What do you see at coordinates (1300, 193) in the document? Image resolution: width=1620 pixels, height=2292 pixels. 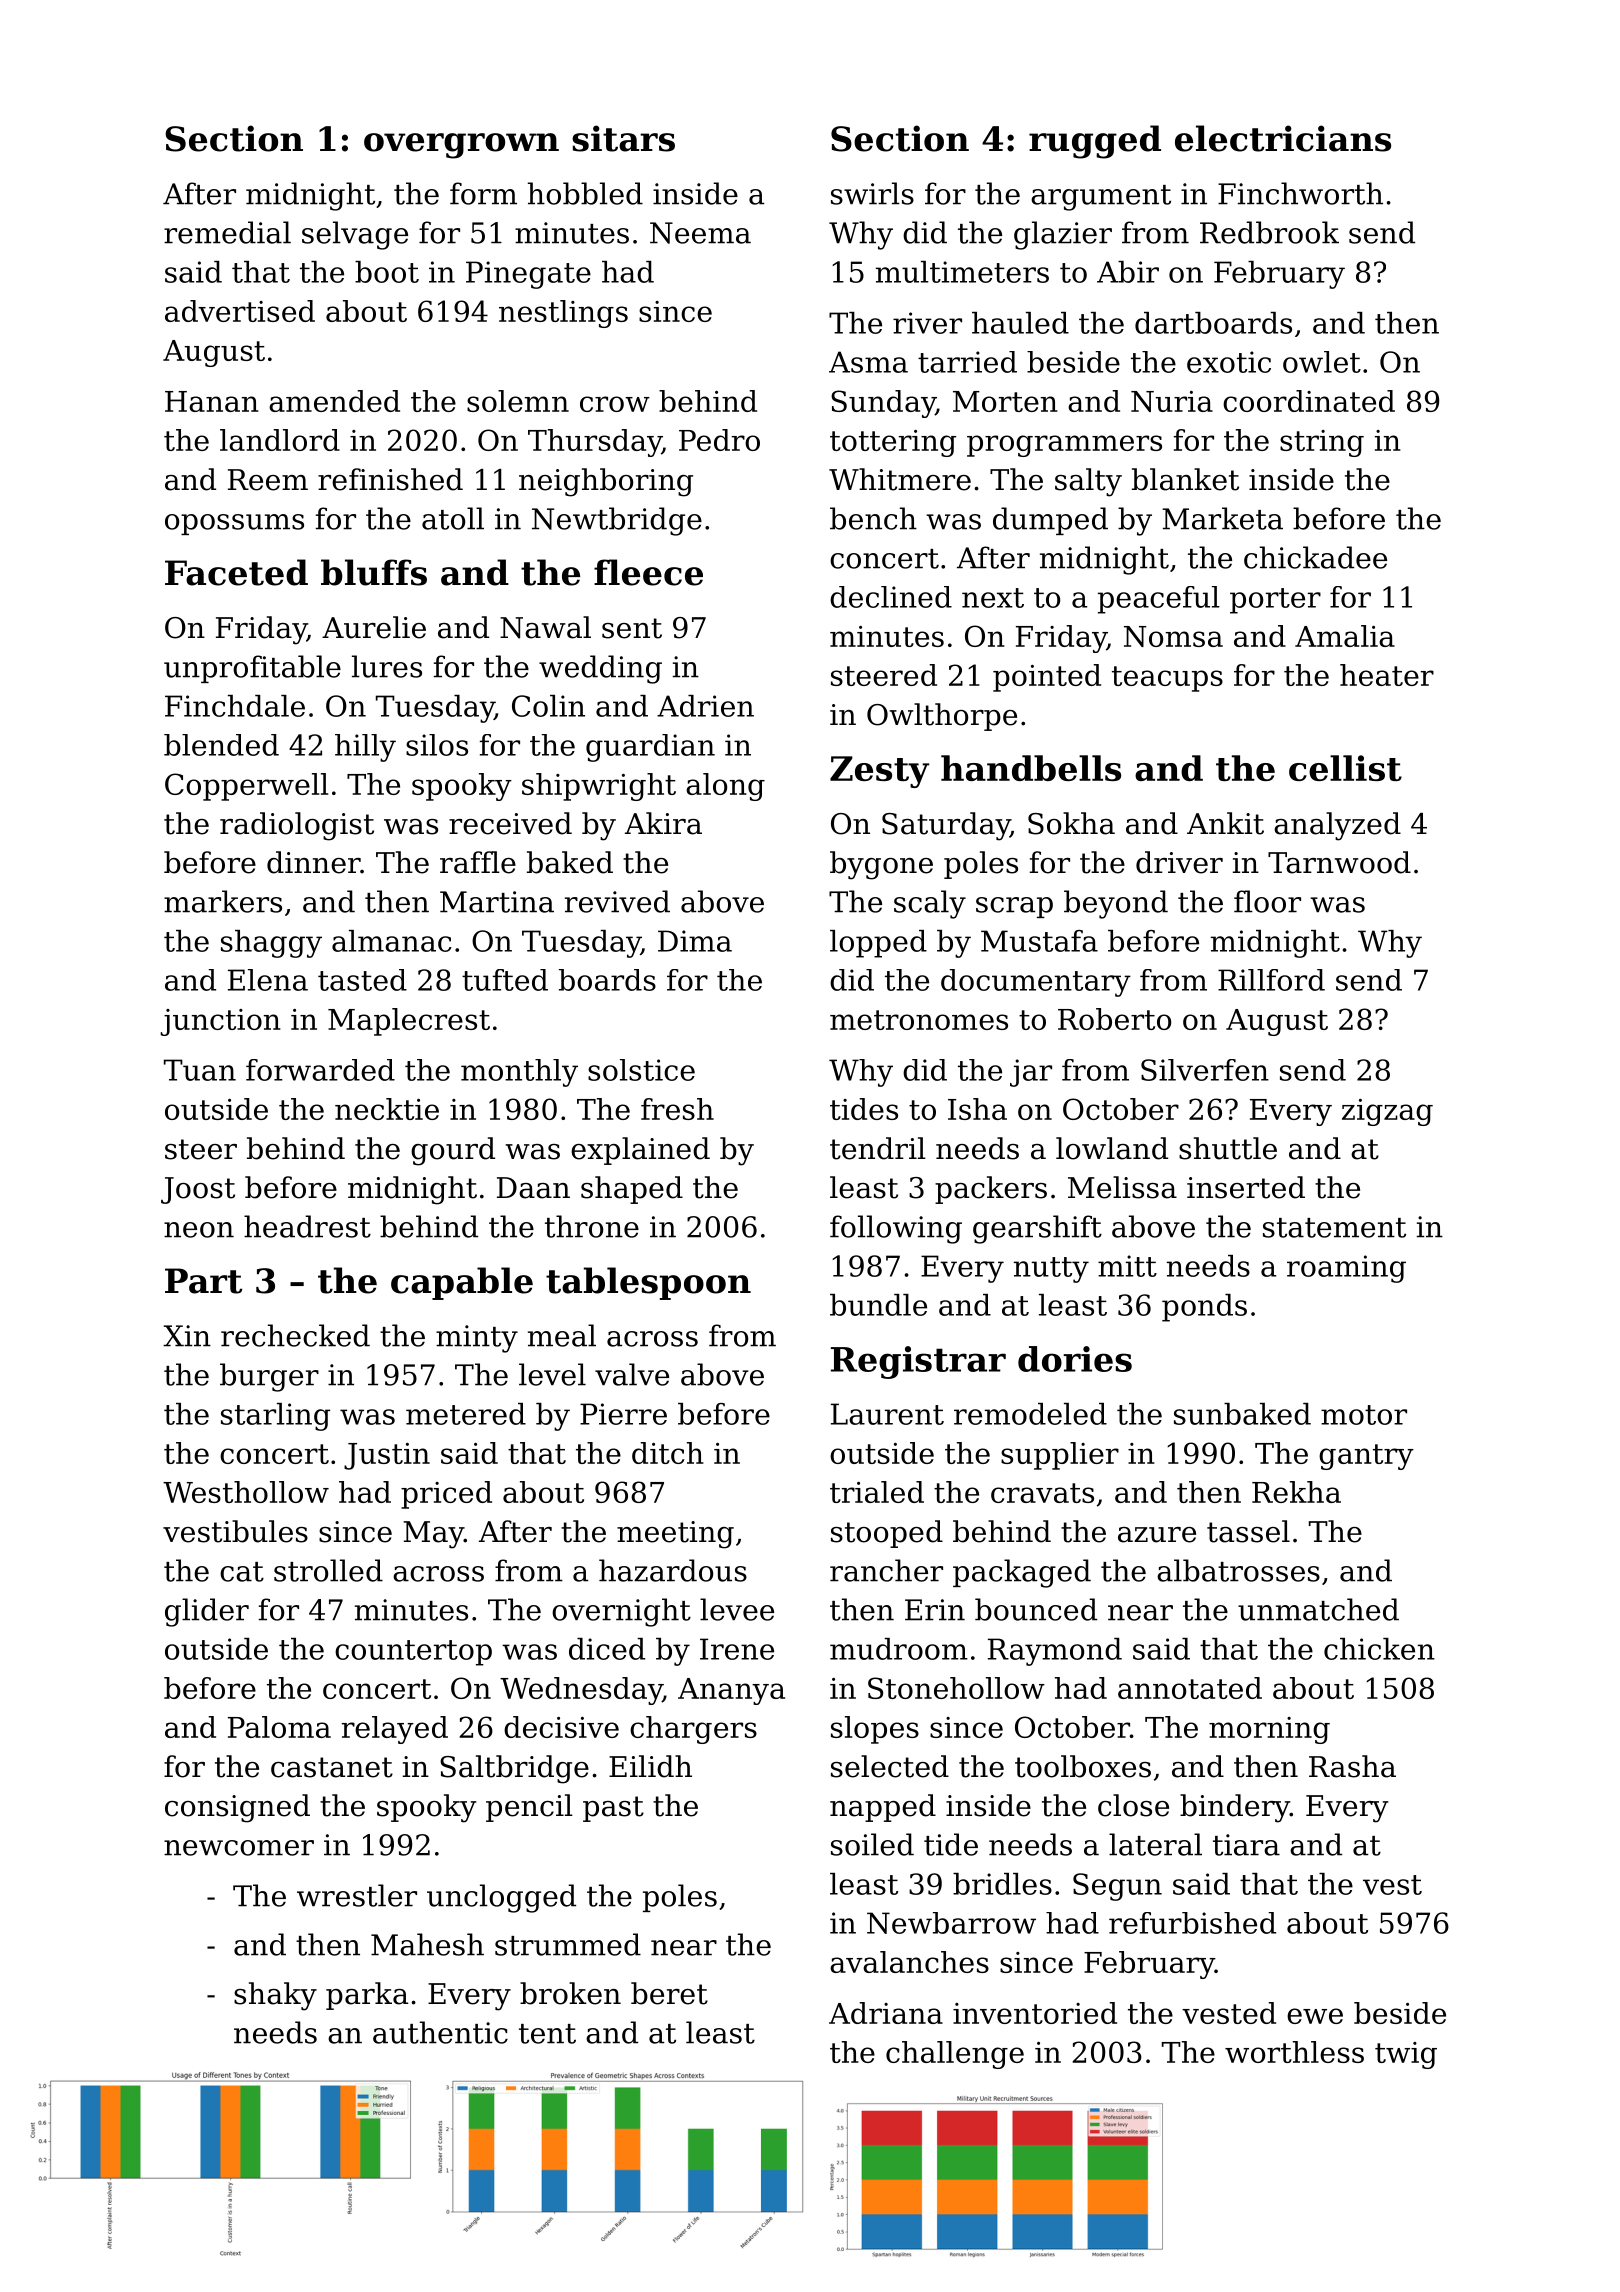 I see `Finchworth` at bounding box center [1300, 193].
